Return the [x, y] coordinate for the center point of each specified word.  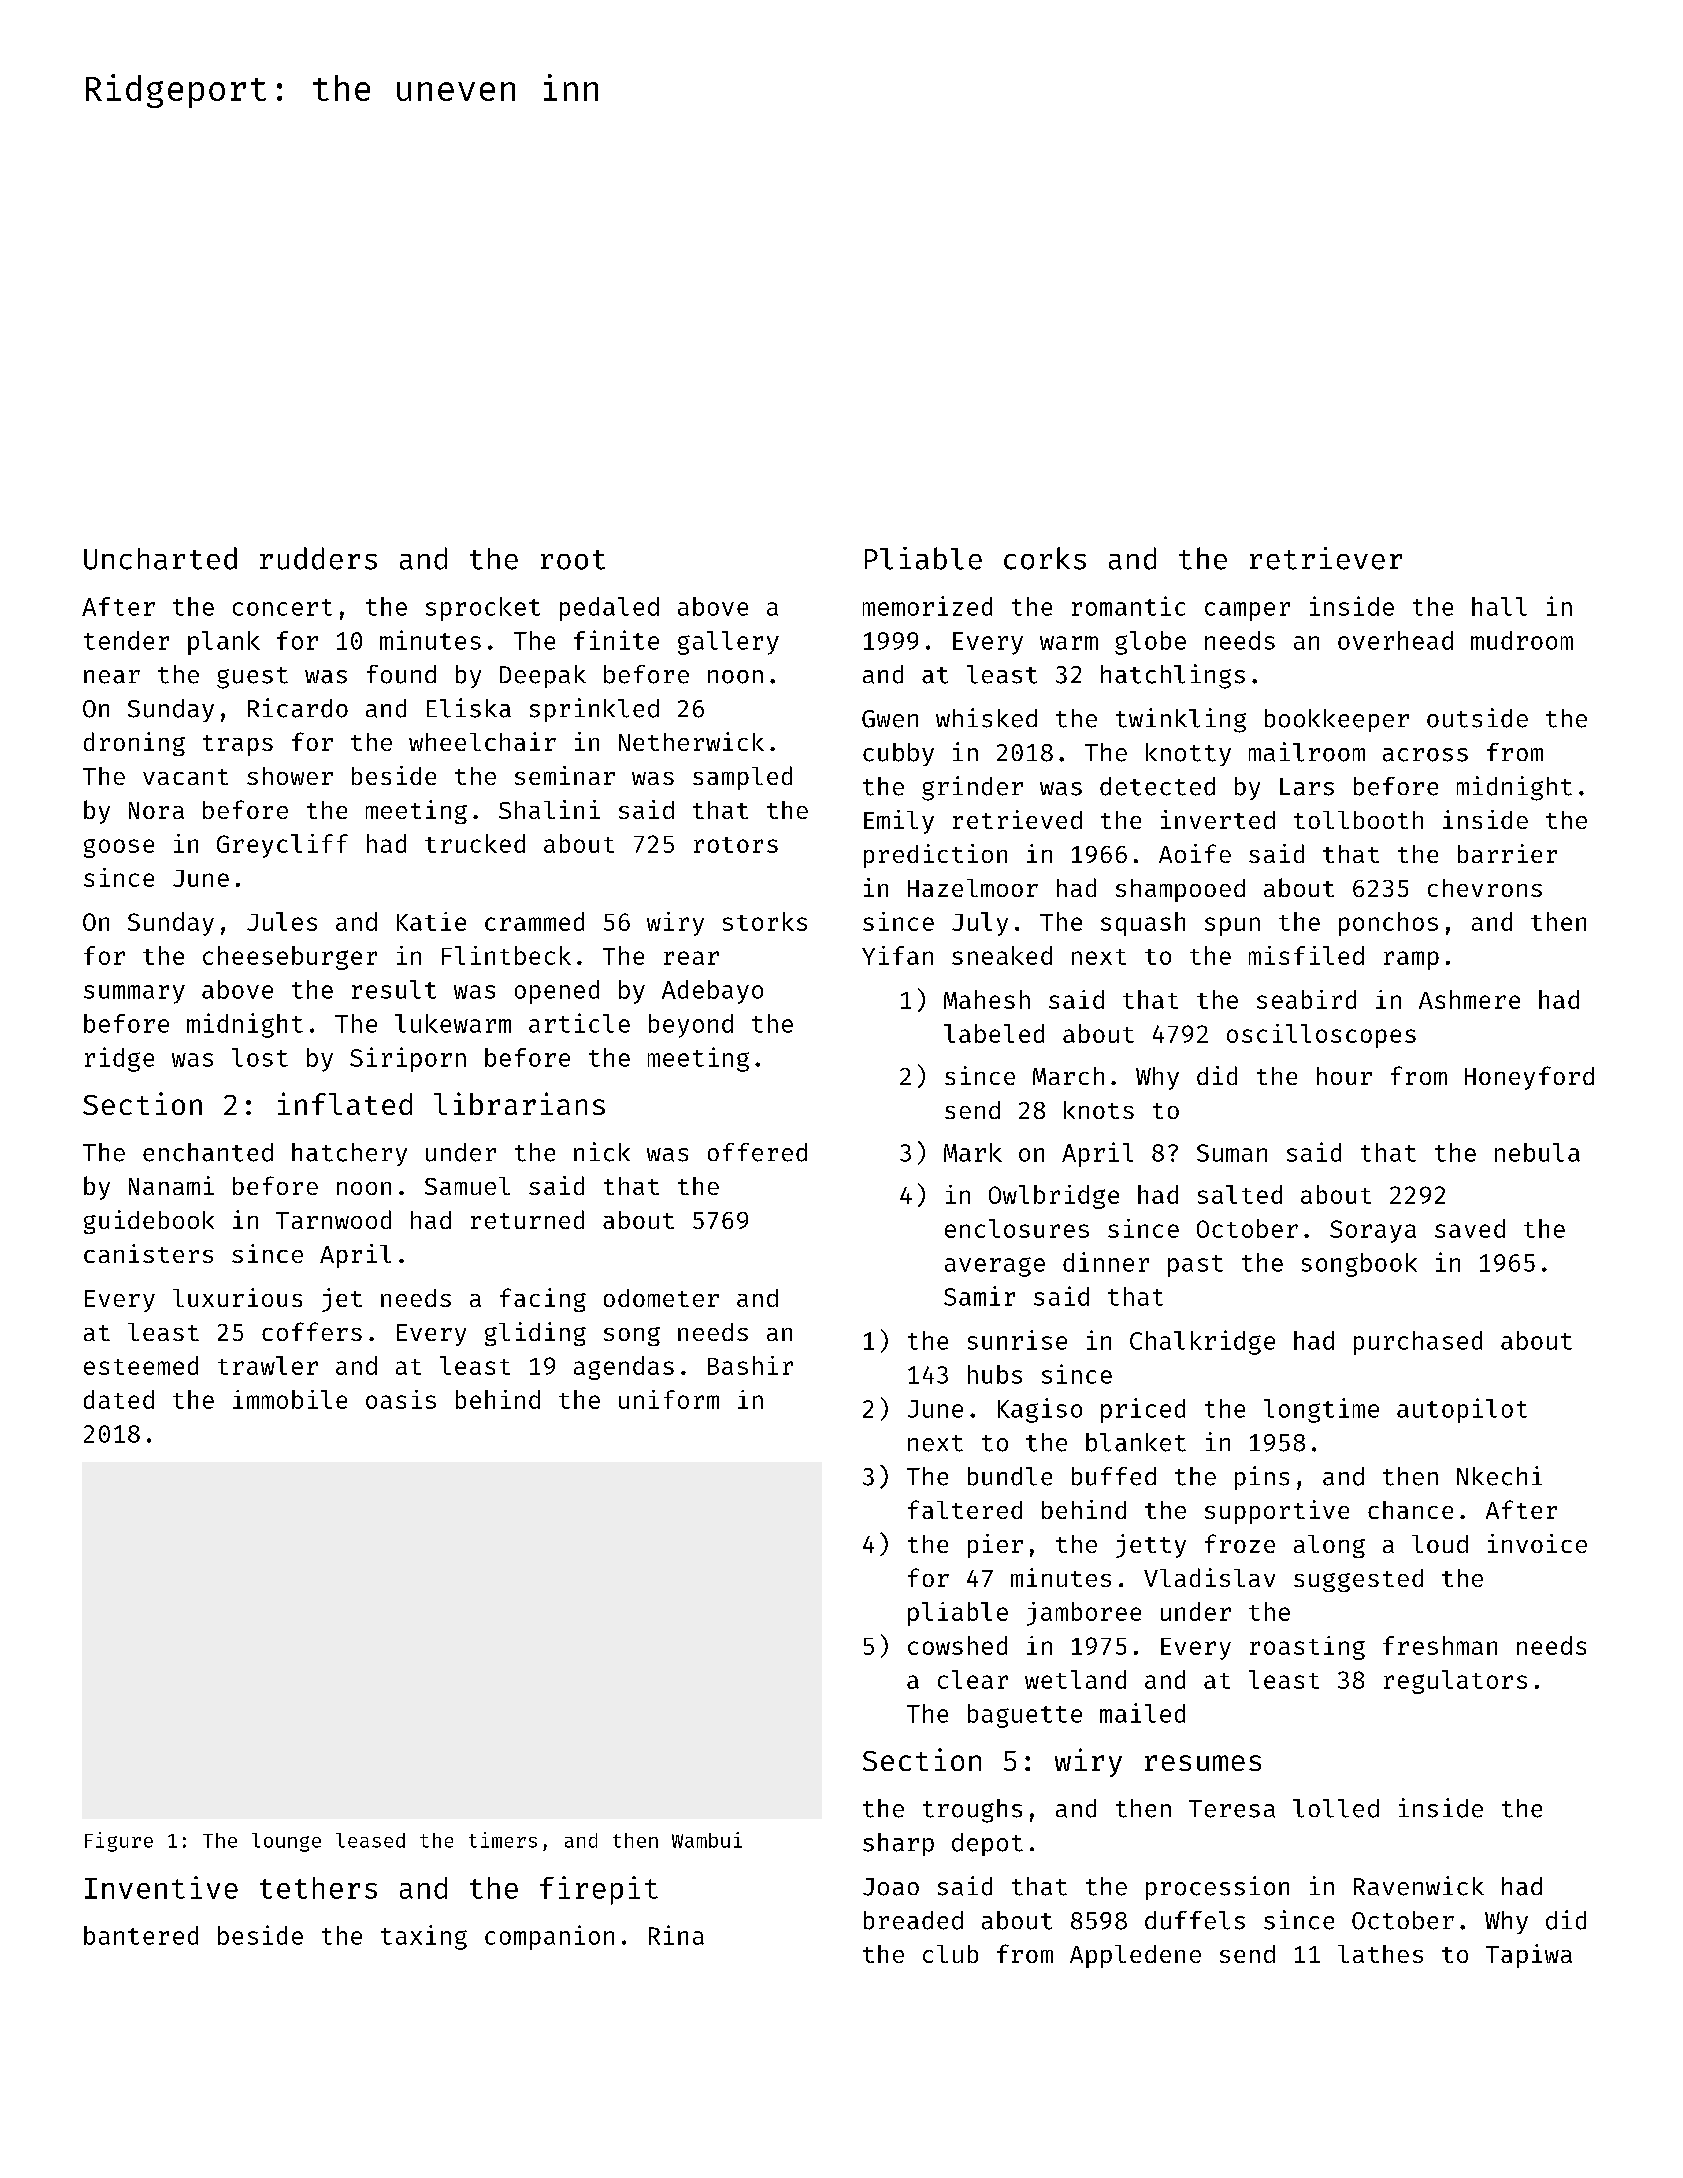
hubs [995, 1374]
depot [987, 1844]
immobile [290, 1399]
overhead [1395, 640]
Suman [1232, 1153]
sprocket [483, 609]
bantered [141, 1935]
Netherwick [691, 741]
